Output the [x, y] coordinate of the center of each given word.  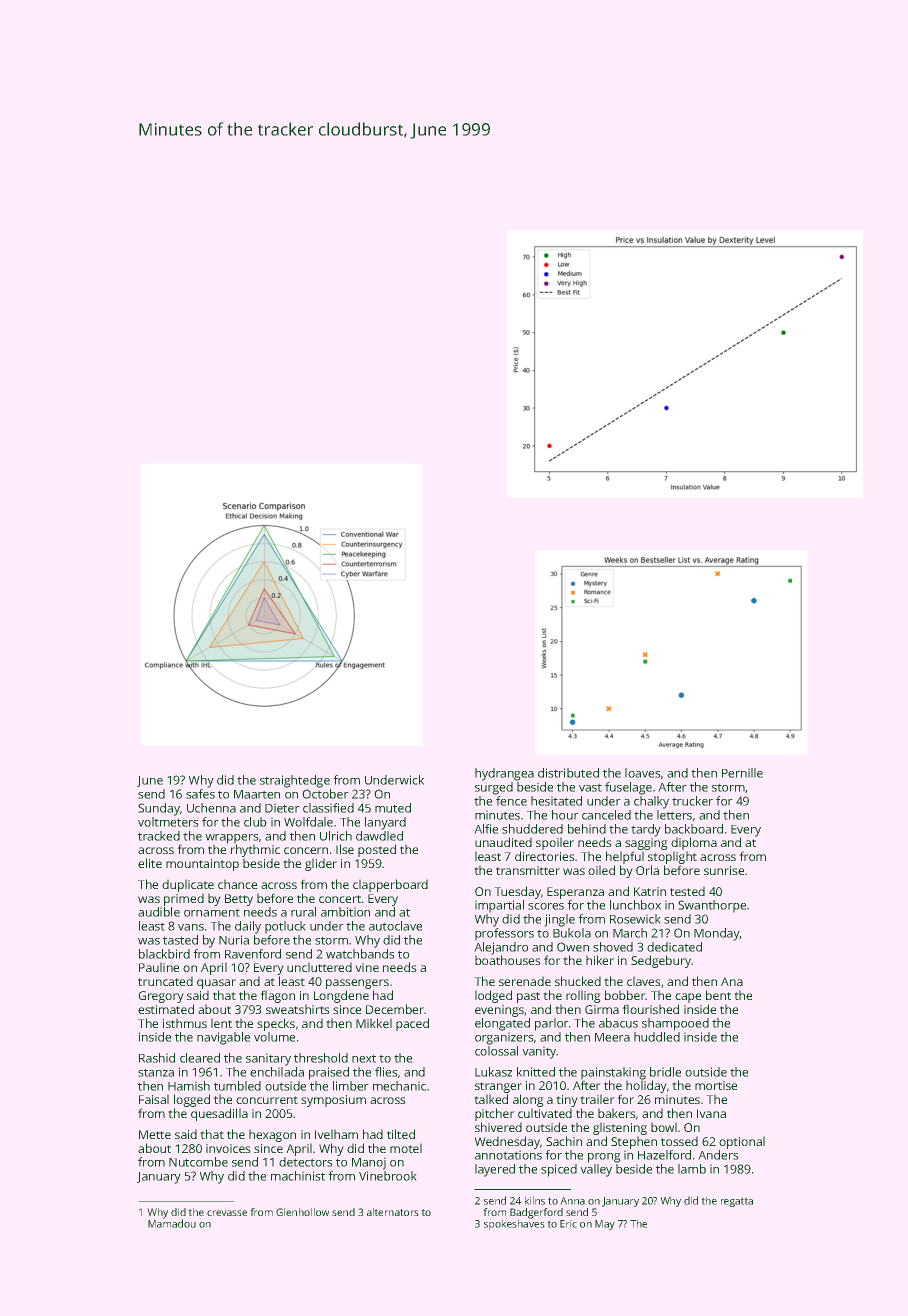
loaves [642, 773]
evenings [499, 1011]
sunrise [724, 870]
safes [200, 794]
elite [150, 863]
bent [718, 995]
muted [393, 808]
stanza [156, 1073]
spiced [559, 1170]
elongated [502, 1024]
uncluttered [319, 967]
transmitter [528, 870]
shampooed [675, 1024]
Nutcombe [198, 1162]
